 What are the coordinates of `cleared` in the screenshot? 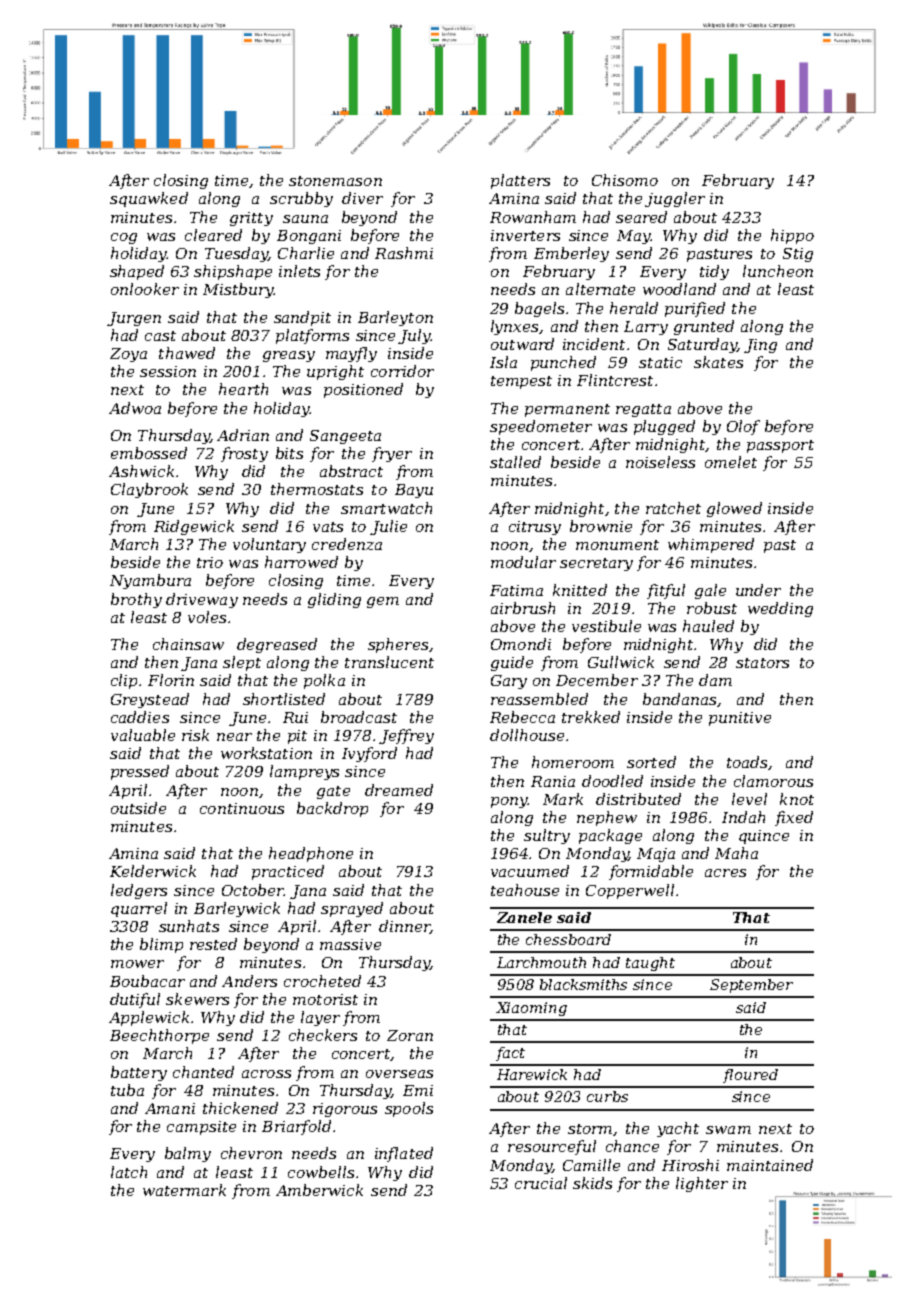 It's located at (213, 235).
